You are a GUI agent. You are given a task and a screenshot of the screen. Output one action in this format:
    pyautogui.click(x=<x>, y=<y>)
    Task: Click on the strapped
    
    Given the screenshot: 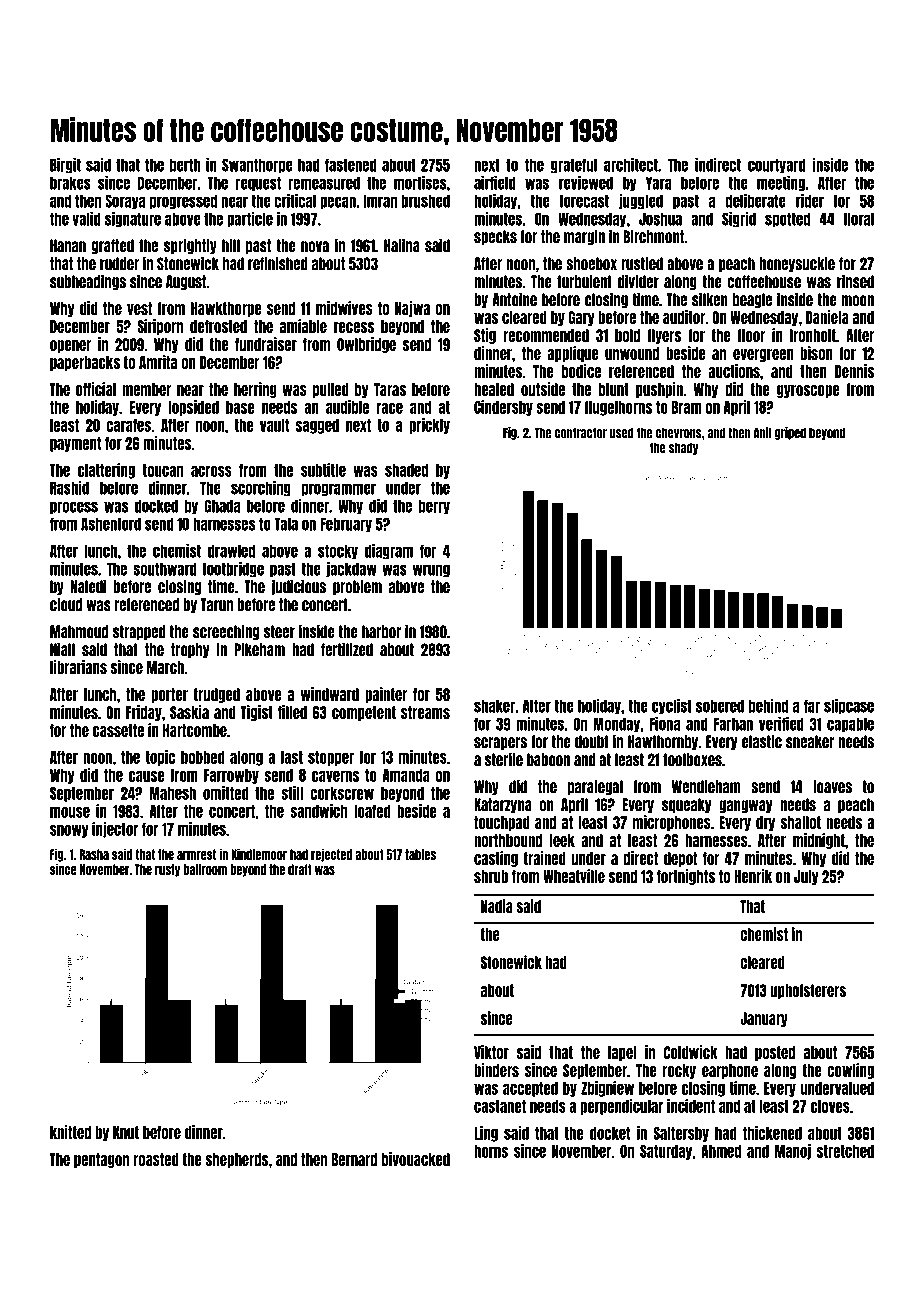 What is the action you would take?
    pyautogui.click(x=139, y=632)
